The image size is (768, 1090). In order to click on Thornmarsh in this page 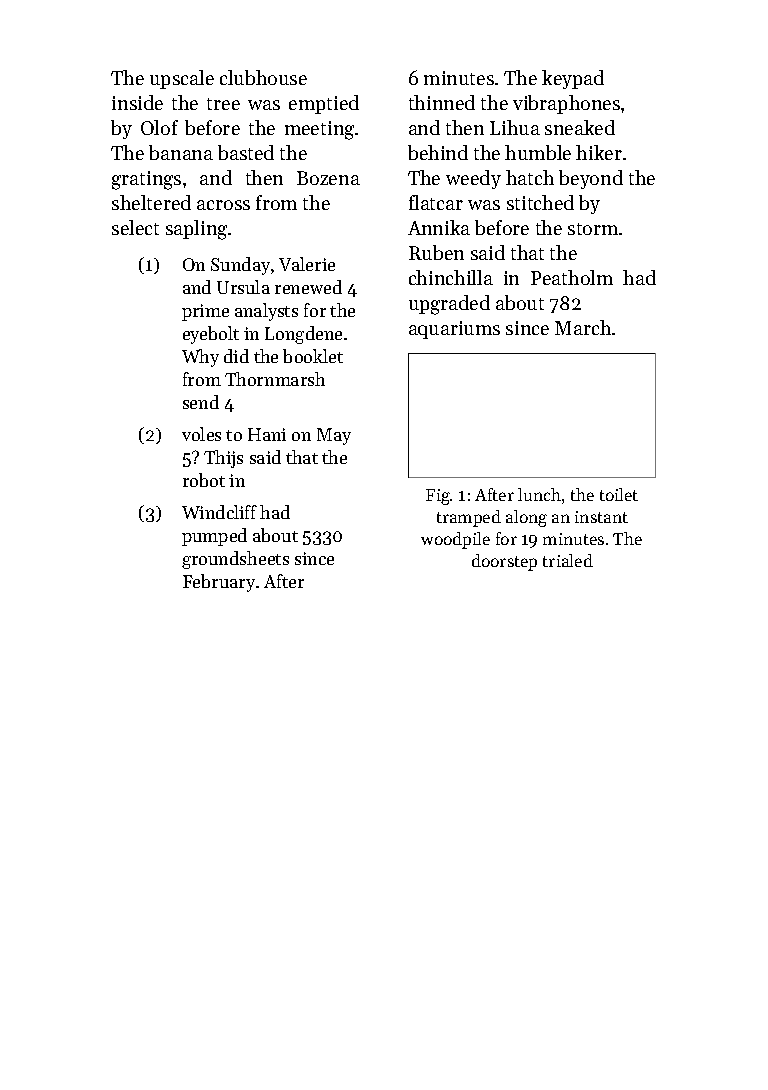, I will do `click(275, 379)`.
